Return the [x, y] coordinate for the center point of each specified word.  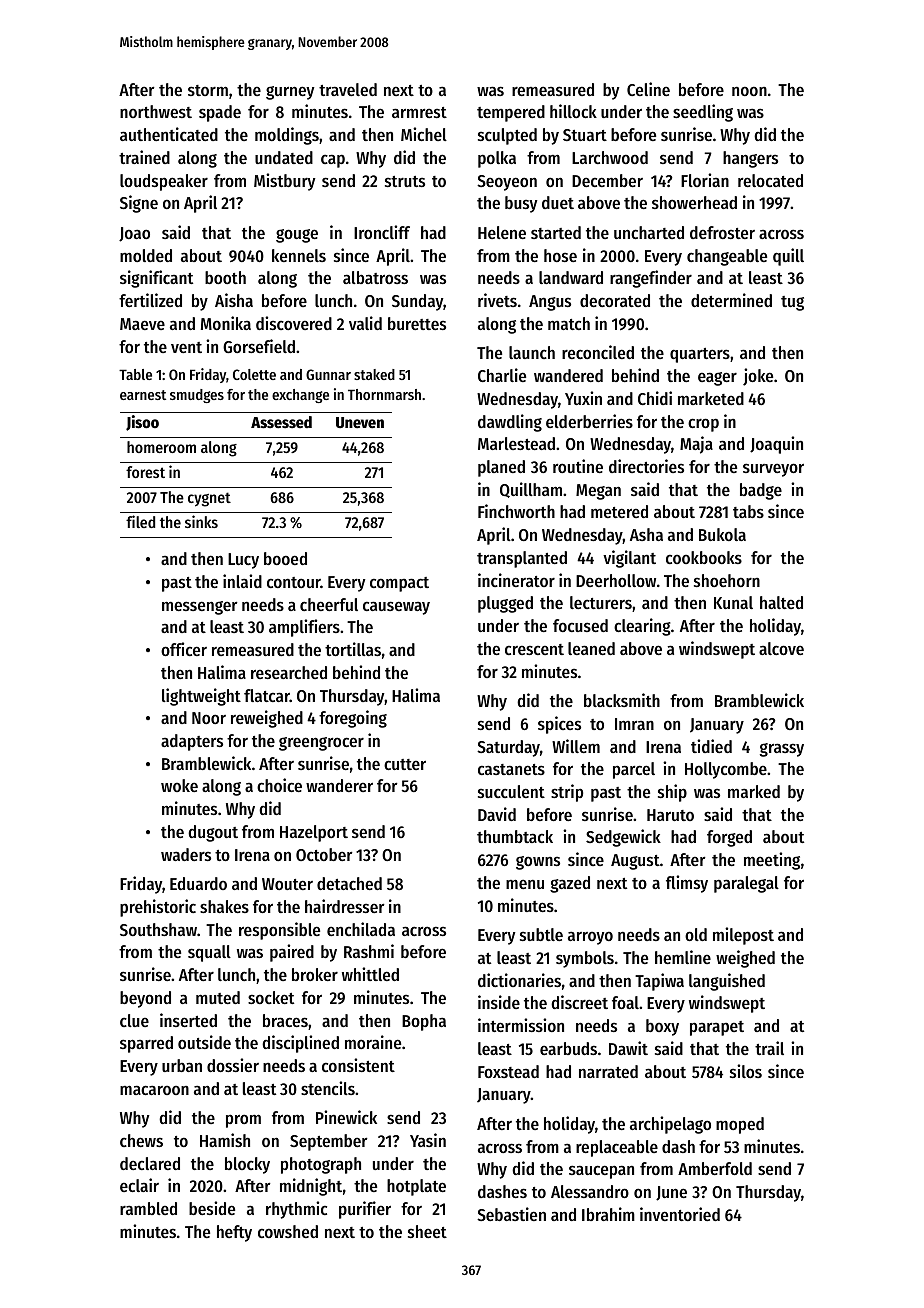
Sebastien [511, 1214]
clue [134, 1020]
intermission [521, 1025]
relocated [770, 180]
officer [184, 649]
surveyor [773, 470]
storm [208, 90]
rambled [148, 1208]
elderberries [589, 421]
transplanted [522, 559]
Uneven [360, 423]
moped [740, 1125]
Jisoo [142, 423]
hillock [573, 111]
